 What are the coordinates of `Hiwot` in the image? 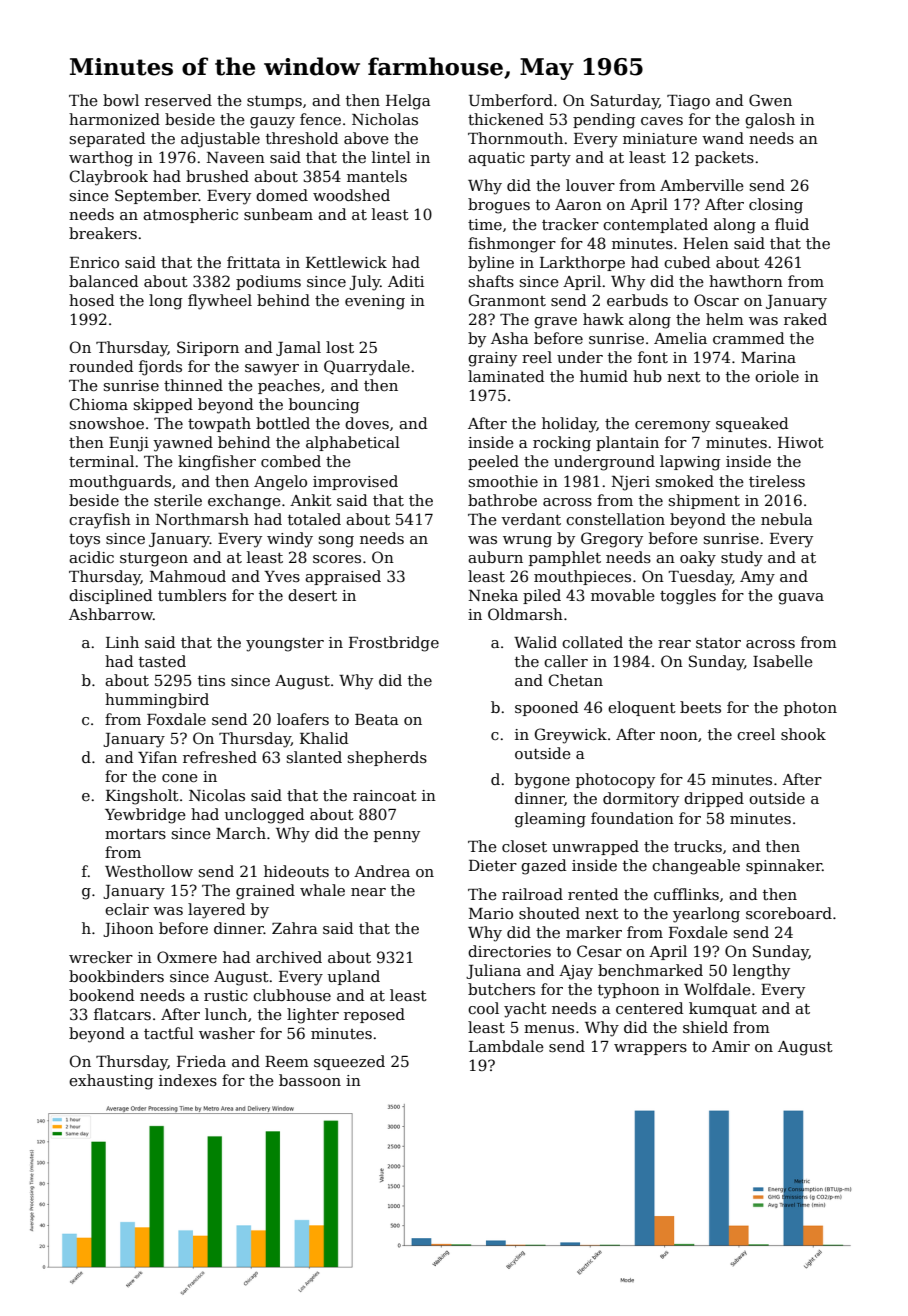 It's located at (801, 442).
